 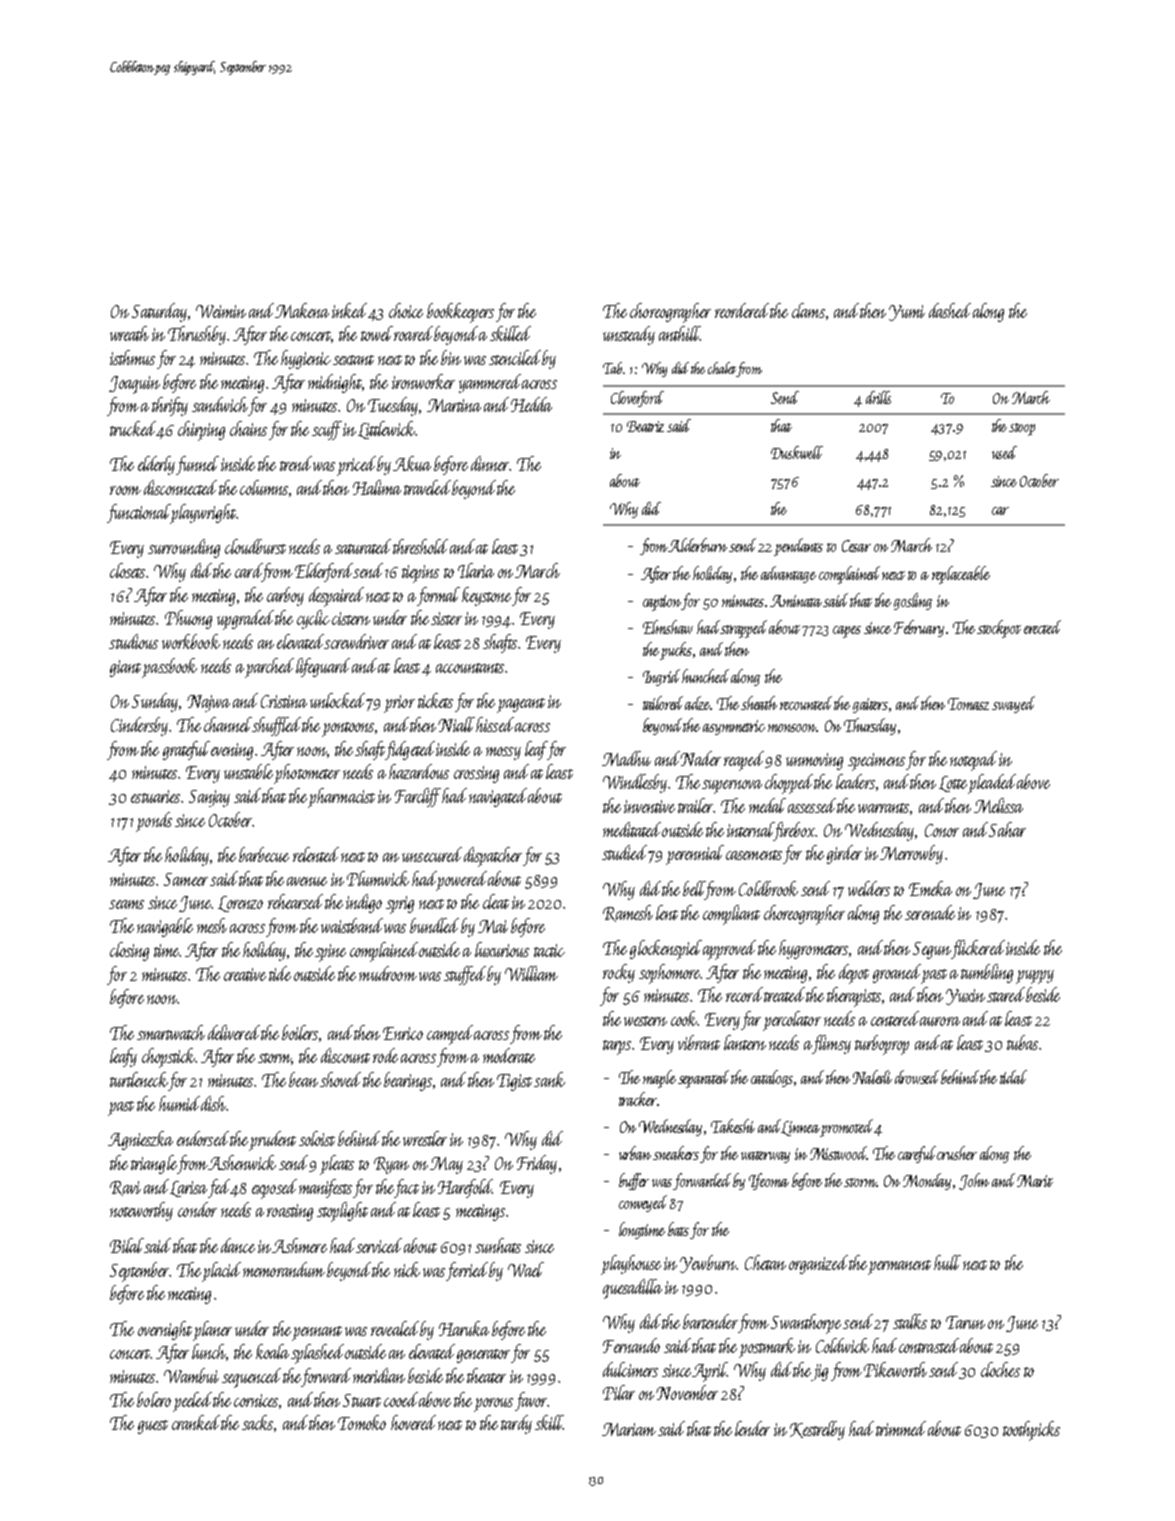 What do you see at coordinates (341, 798) in the screenshot?
I see `pharmacist` at bounding box center [341, 798].
